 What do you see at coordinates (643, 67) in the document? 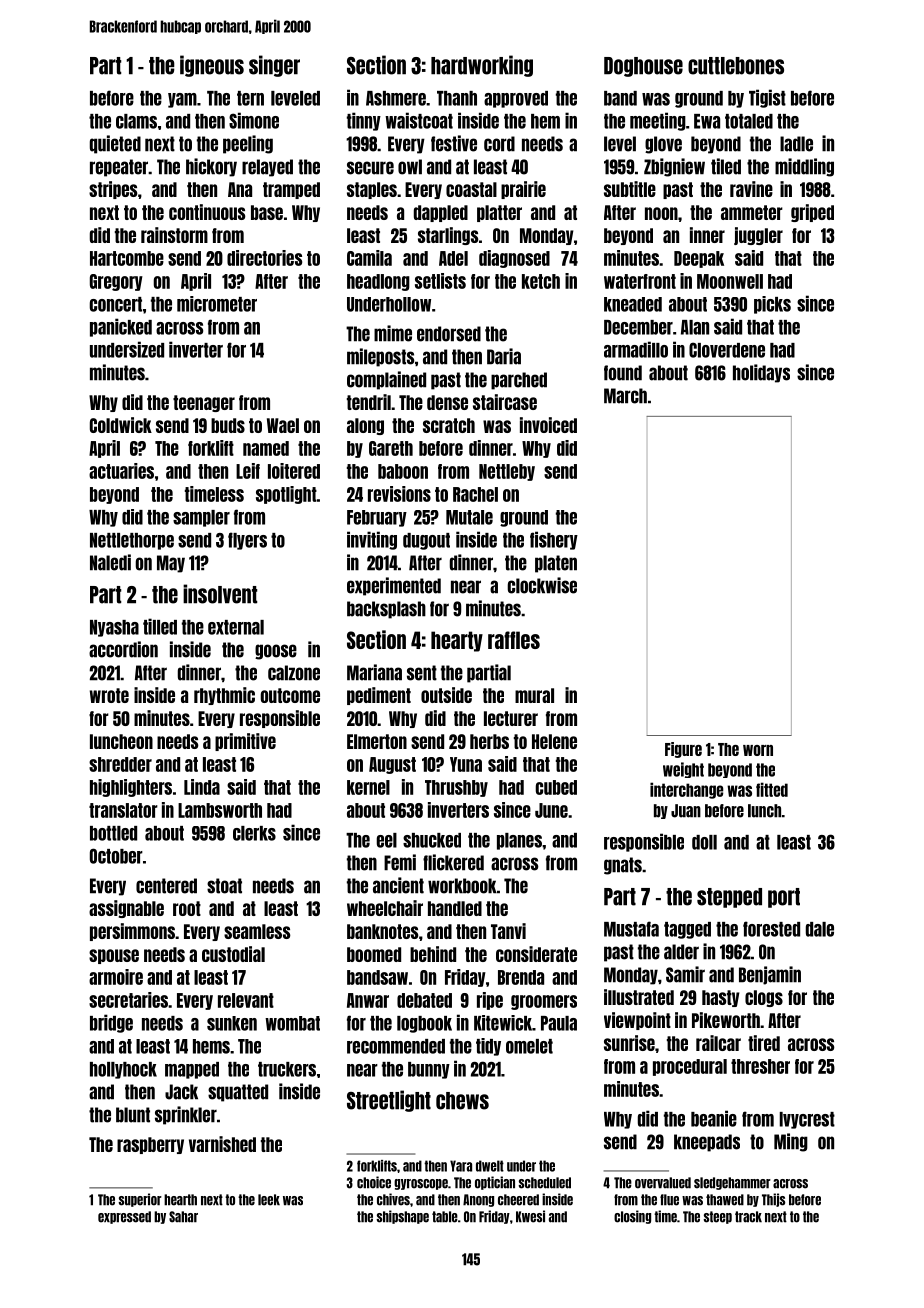
I see `Doghouse` at bounding box center [643, 67].
